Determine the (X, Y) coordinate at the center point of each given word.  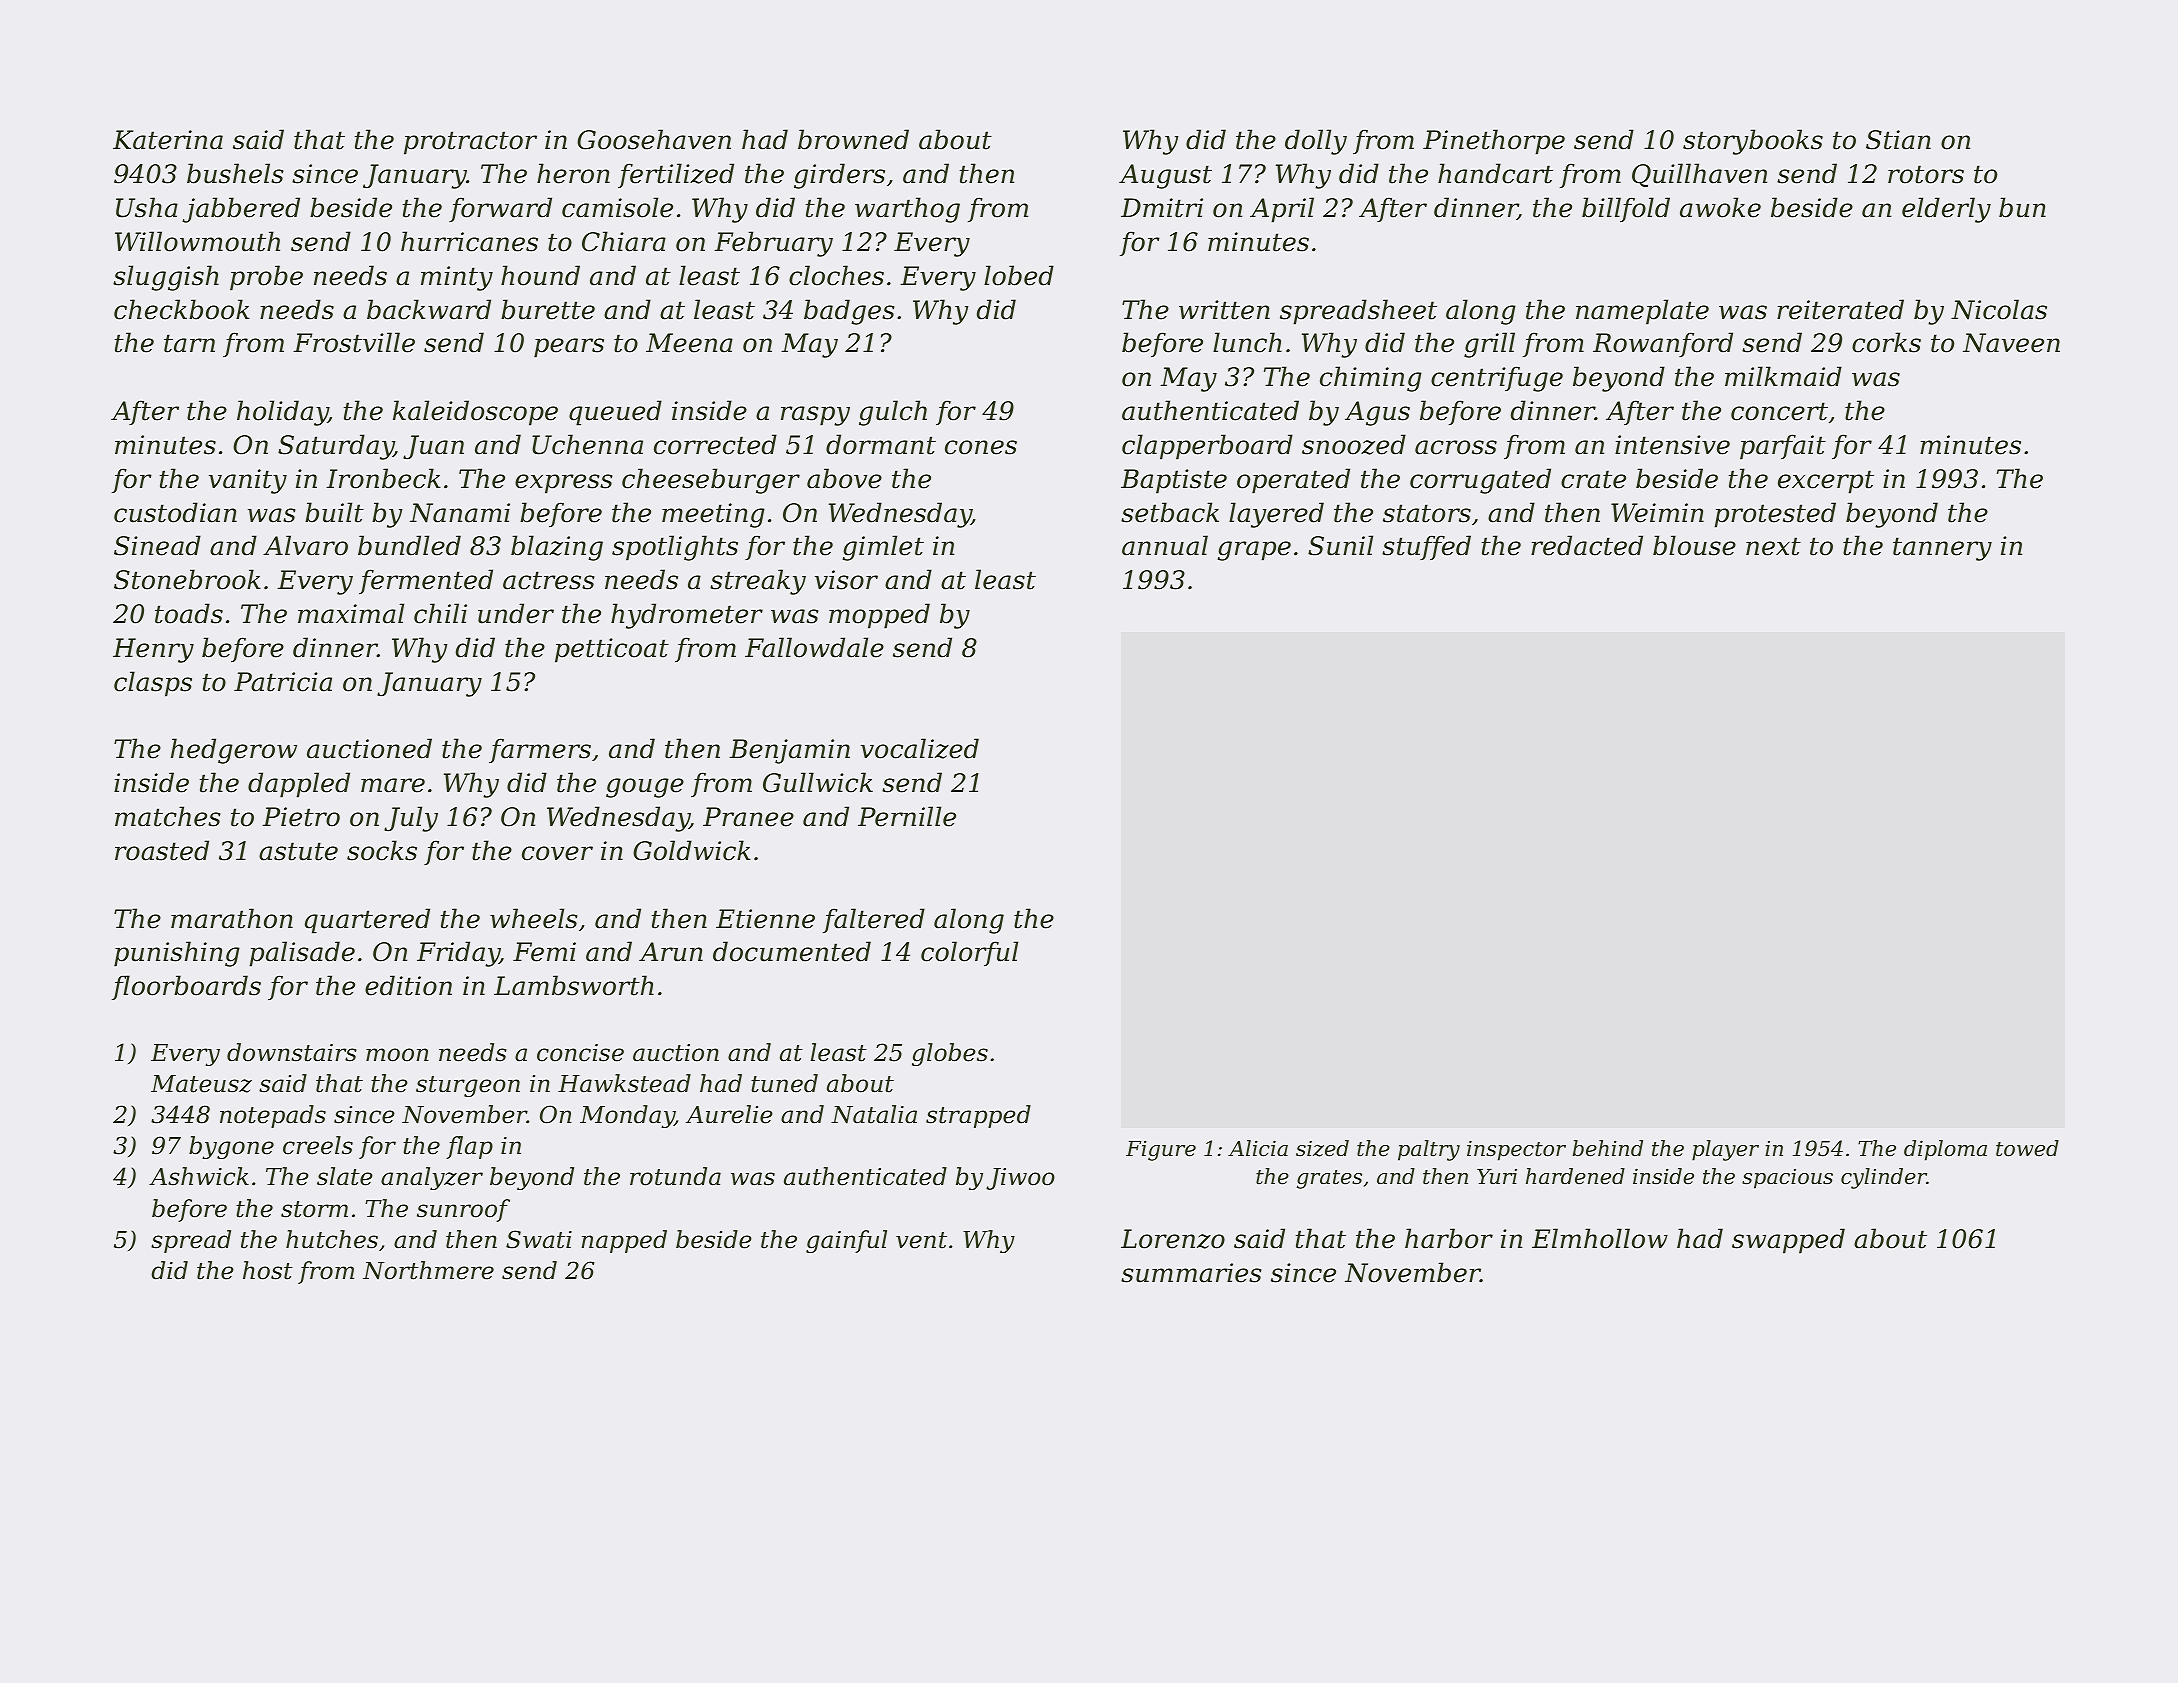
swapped (1788, 1241)
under (516, 613)
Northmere (428, 1270)
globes (950, 1054)
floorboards (186, 987)
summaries (1191, 1273)
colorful (969, 954)
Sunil (1340, 545)
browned (853, 139)
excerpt (1826, 482)
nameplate (1642, 312)
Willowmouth (197, 241)
